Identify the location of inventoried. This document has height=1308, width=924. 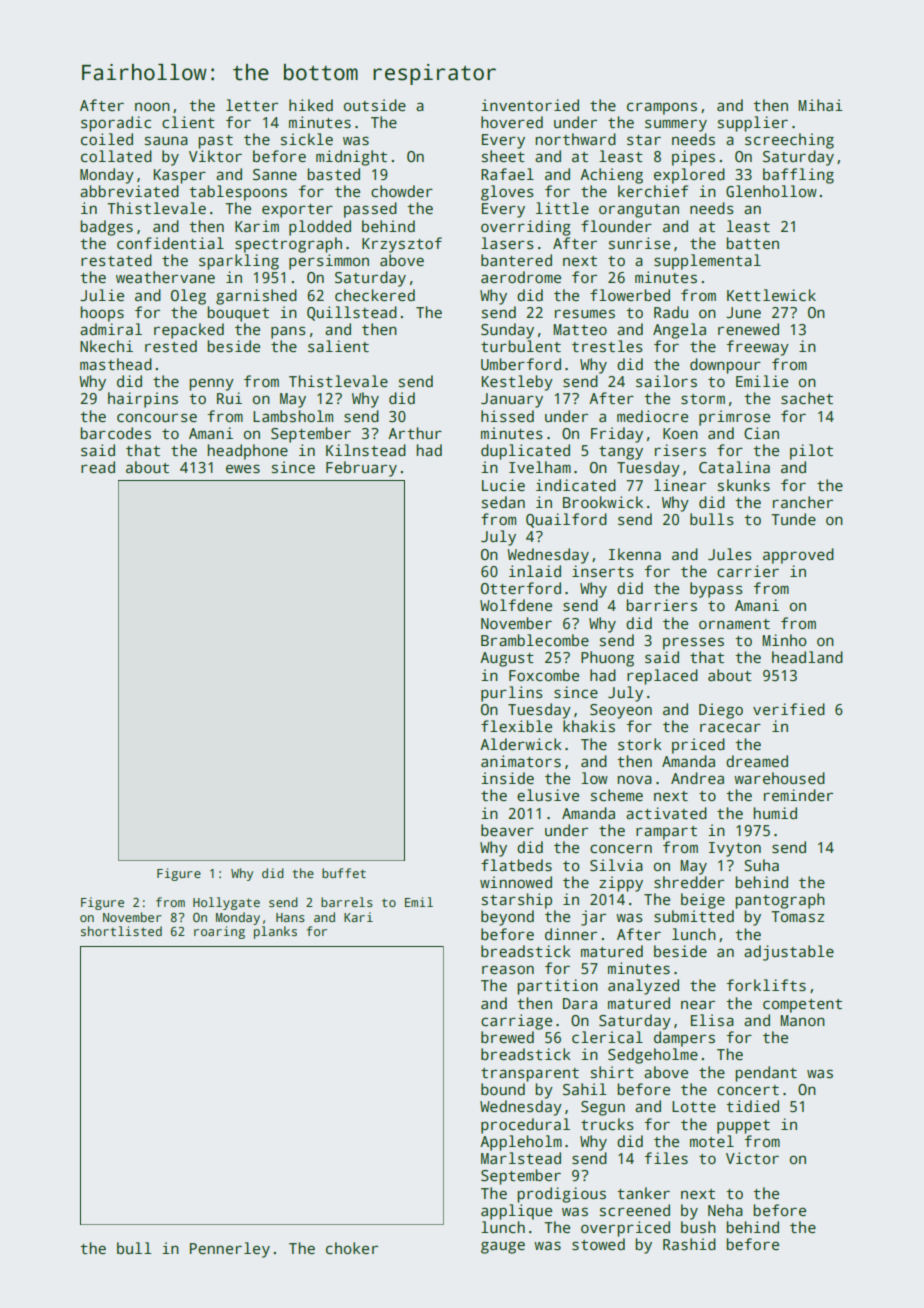
(530, 105).
